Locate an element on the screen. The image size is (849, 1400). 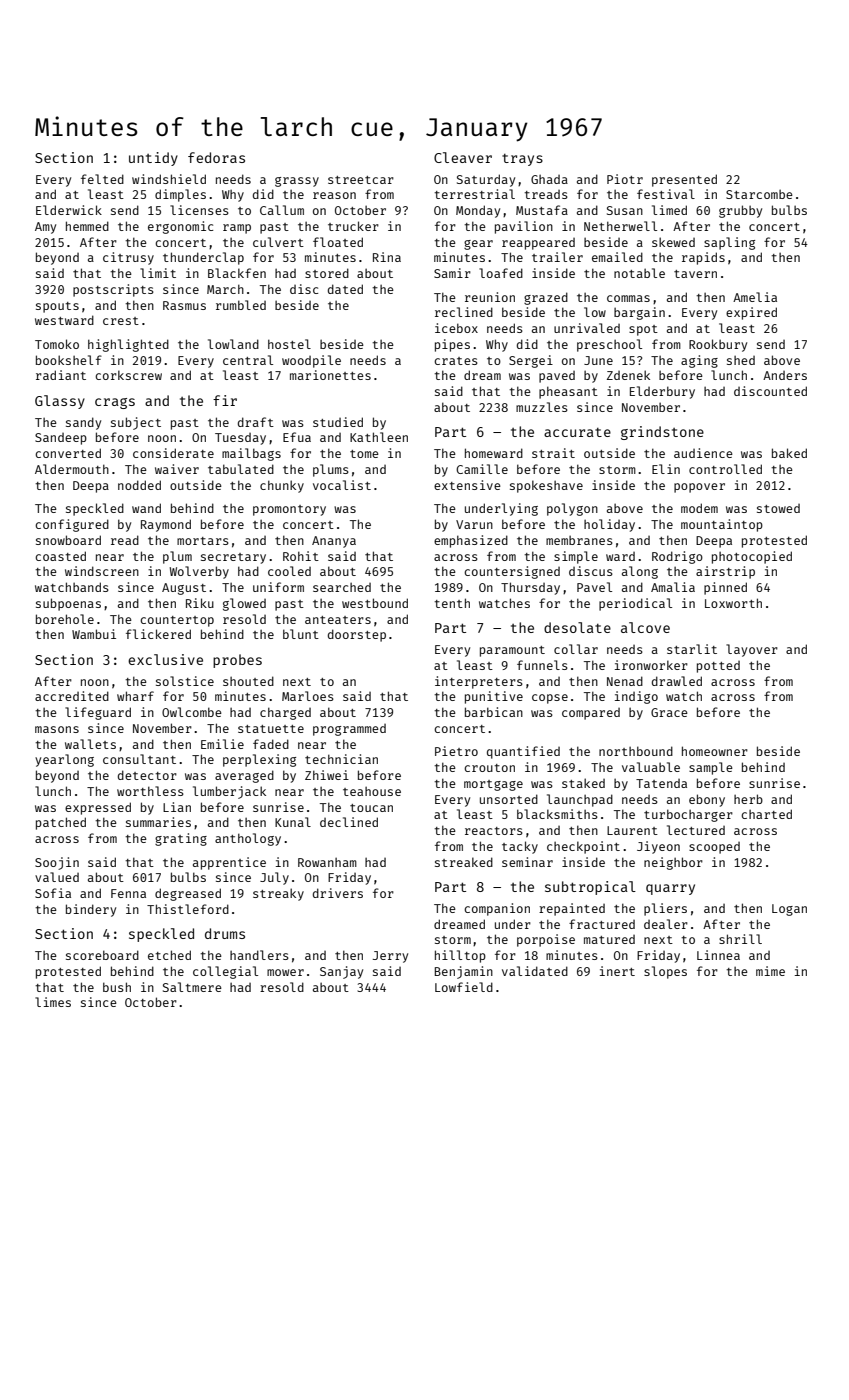
along is located at coordinates (640, 572).
